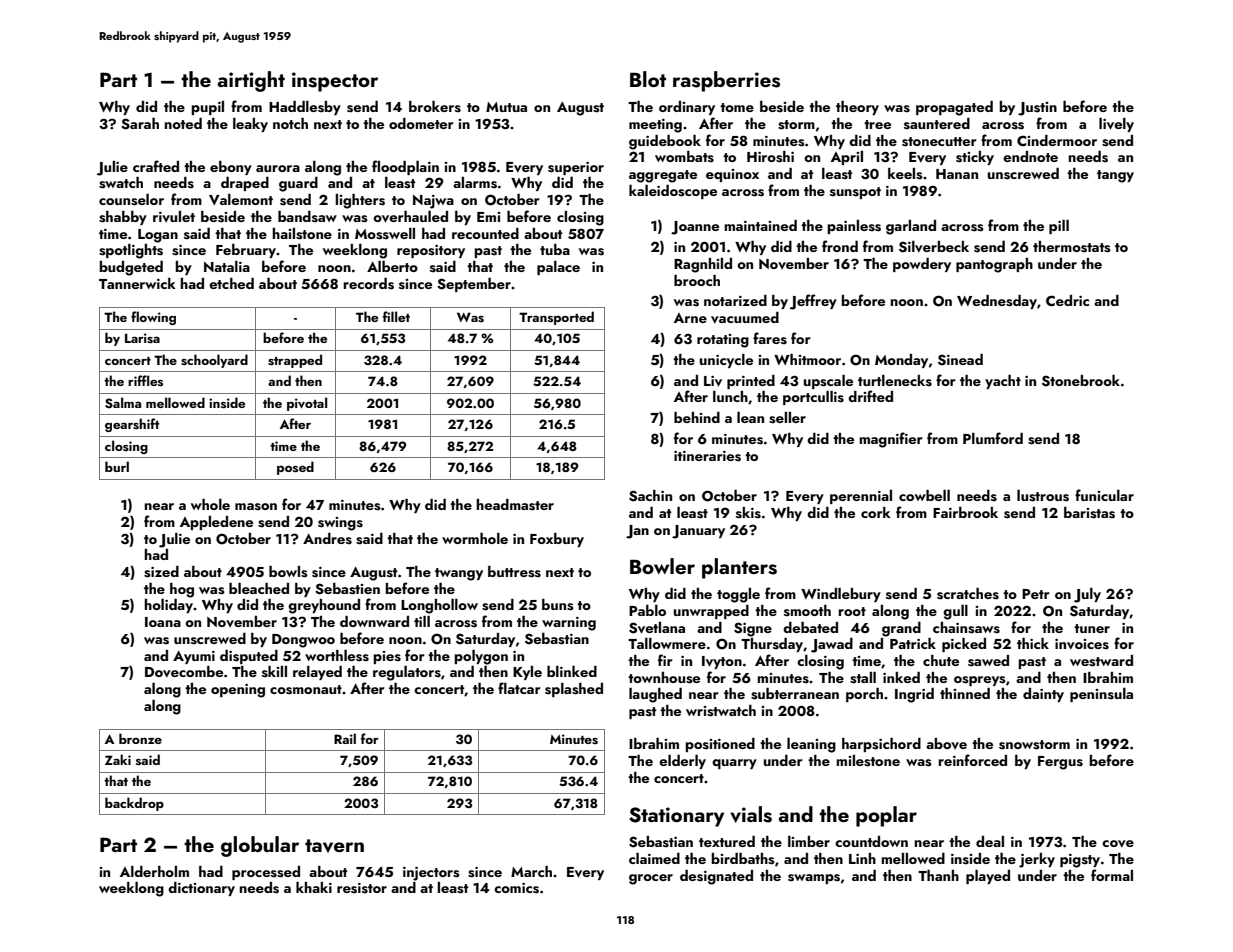  What do you see at coordinates (732, 175) in the image?
I see `equinox` at bounding box center [732, 175].
